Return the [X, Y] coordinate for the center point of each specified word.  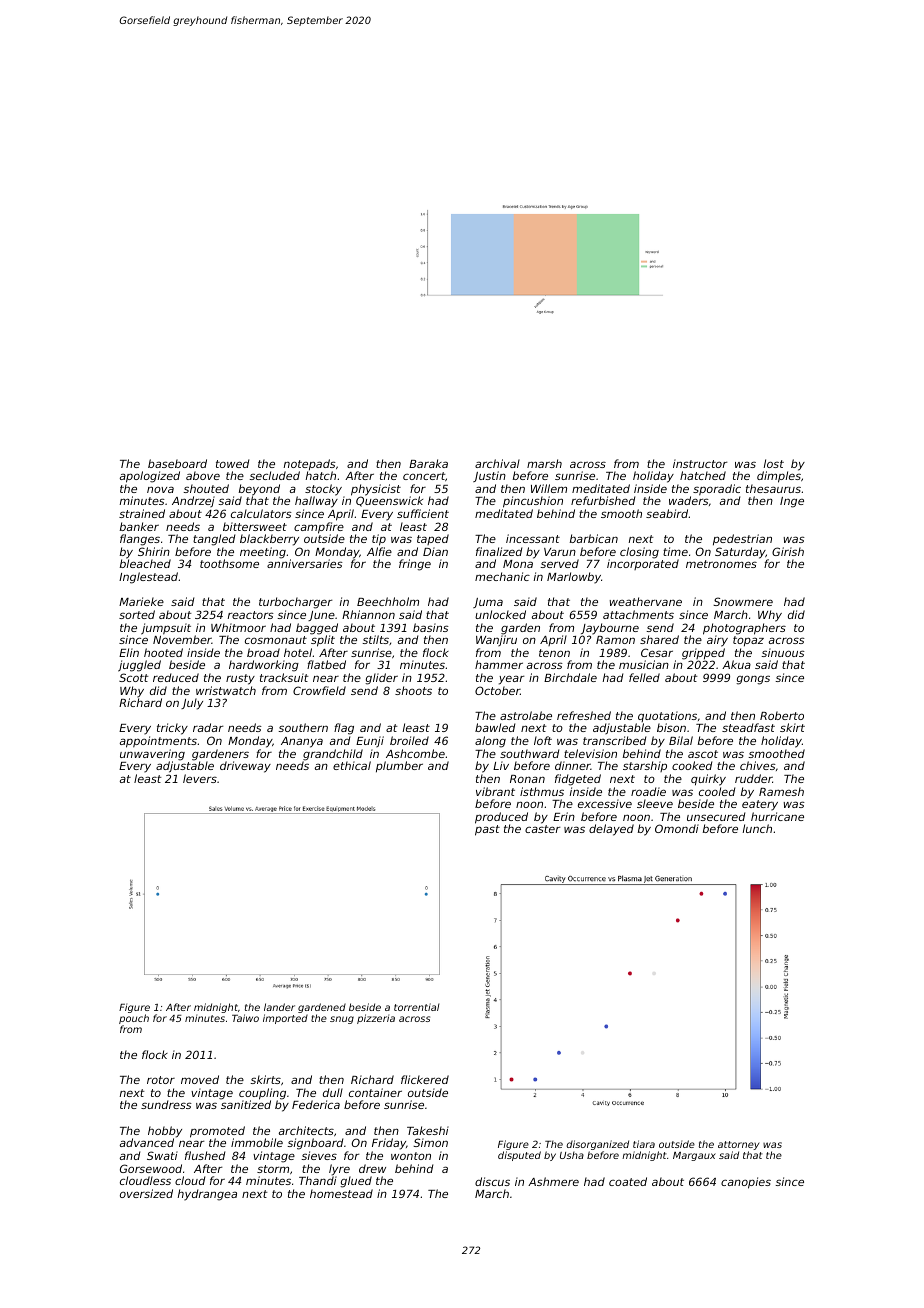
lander [279, 1007]
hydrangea [207, 1195]
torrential [417, 1007]
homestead [341, 1193]
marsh [544, 463]
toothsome [229, 563]
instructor [700, 463]
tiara [644, 1144]
